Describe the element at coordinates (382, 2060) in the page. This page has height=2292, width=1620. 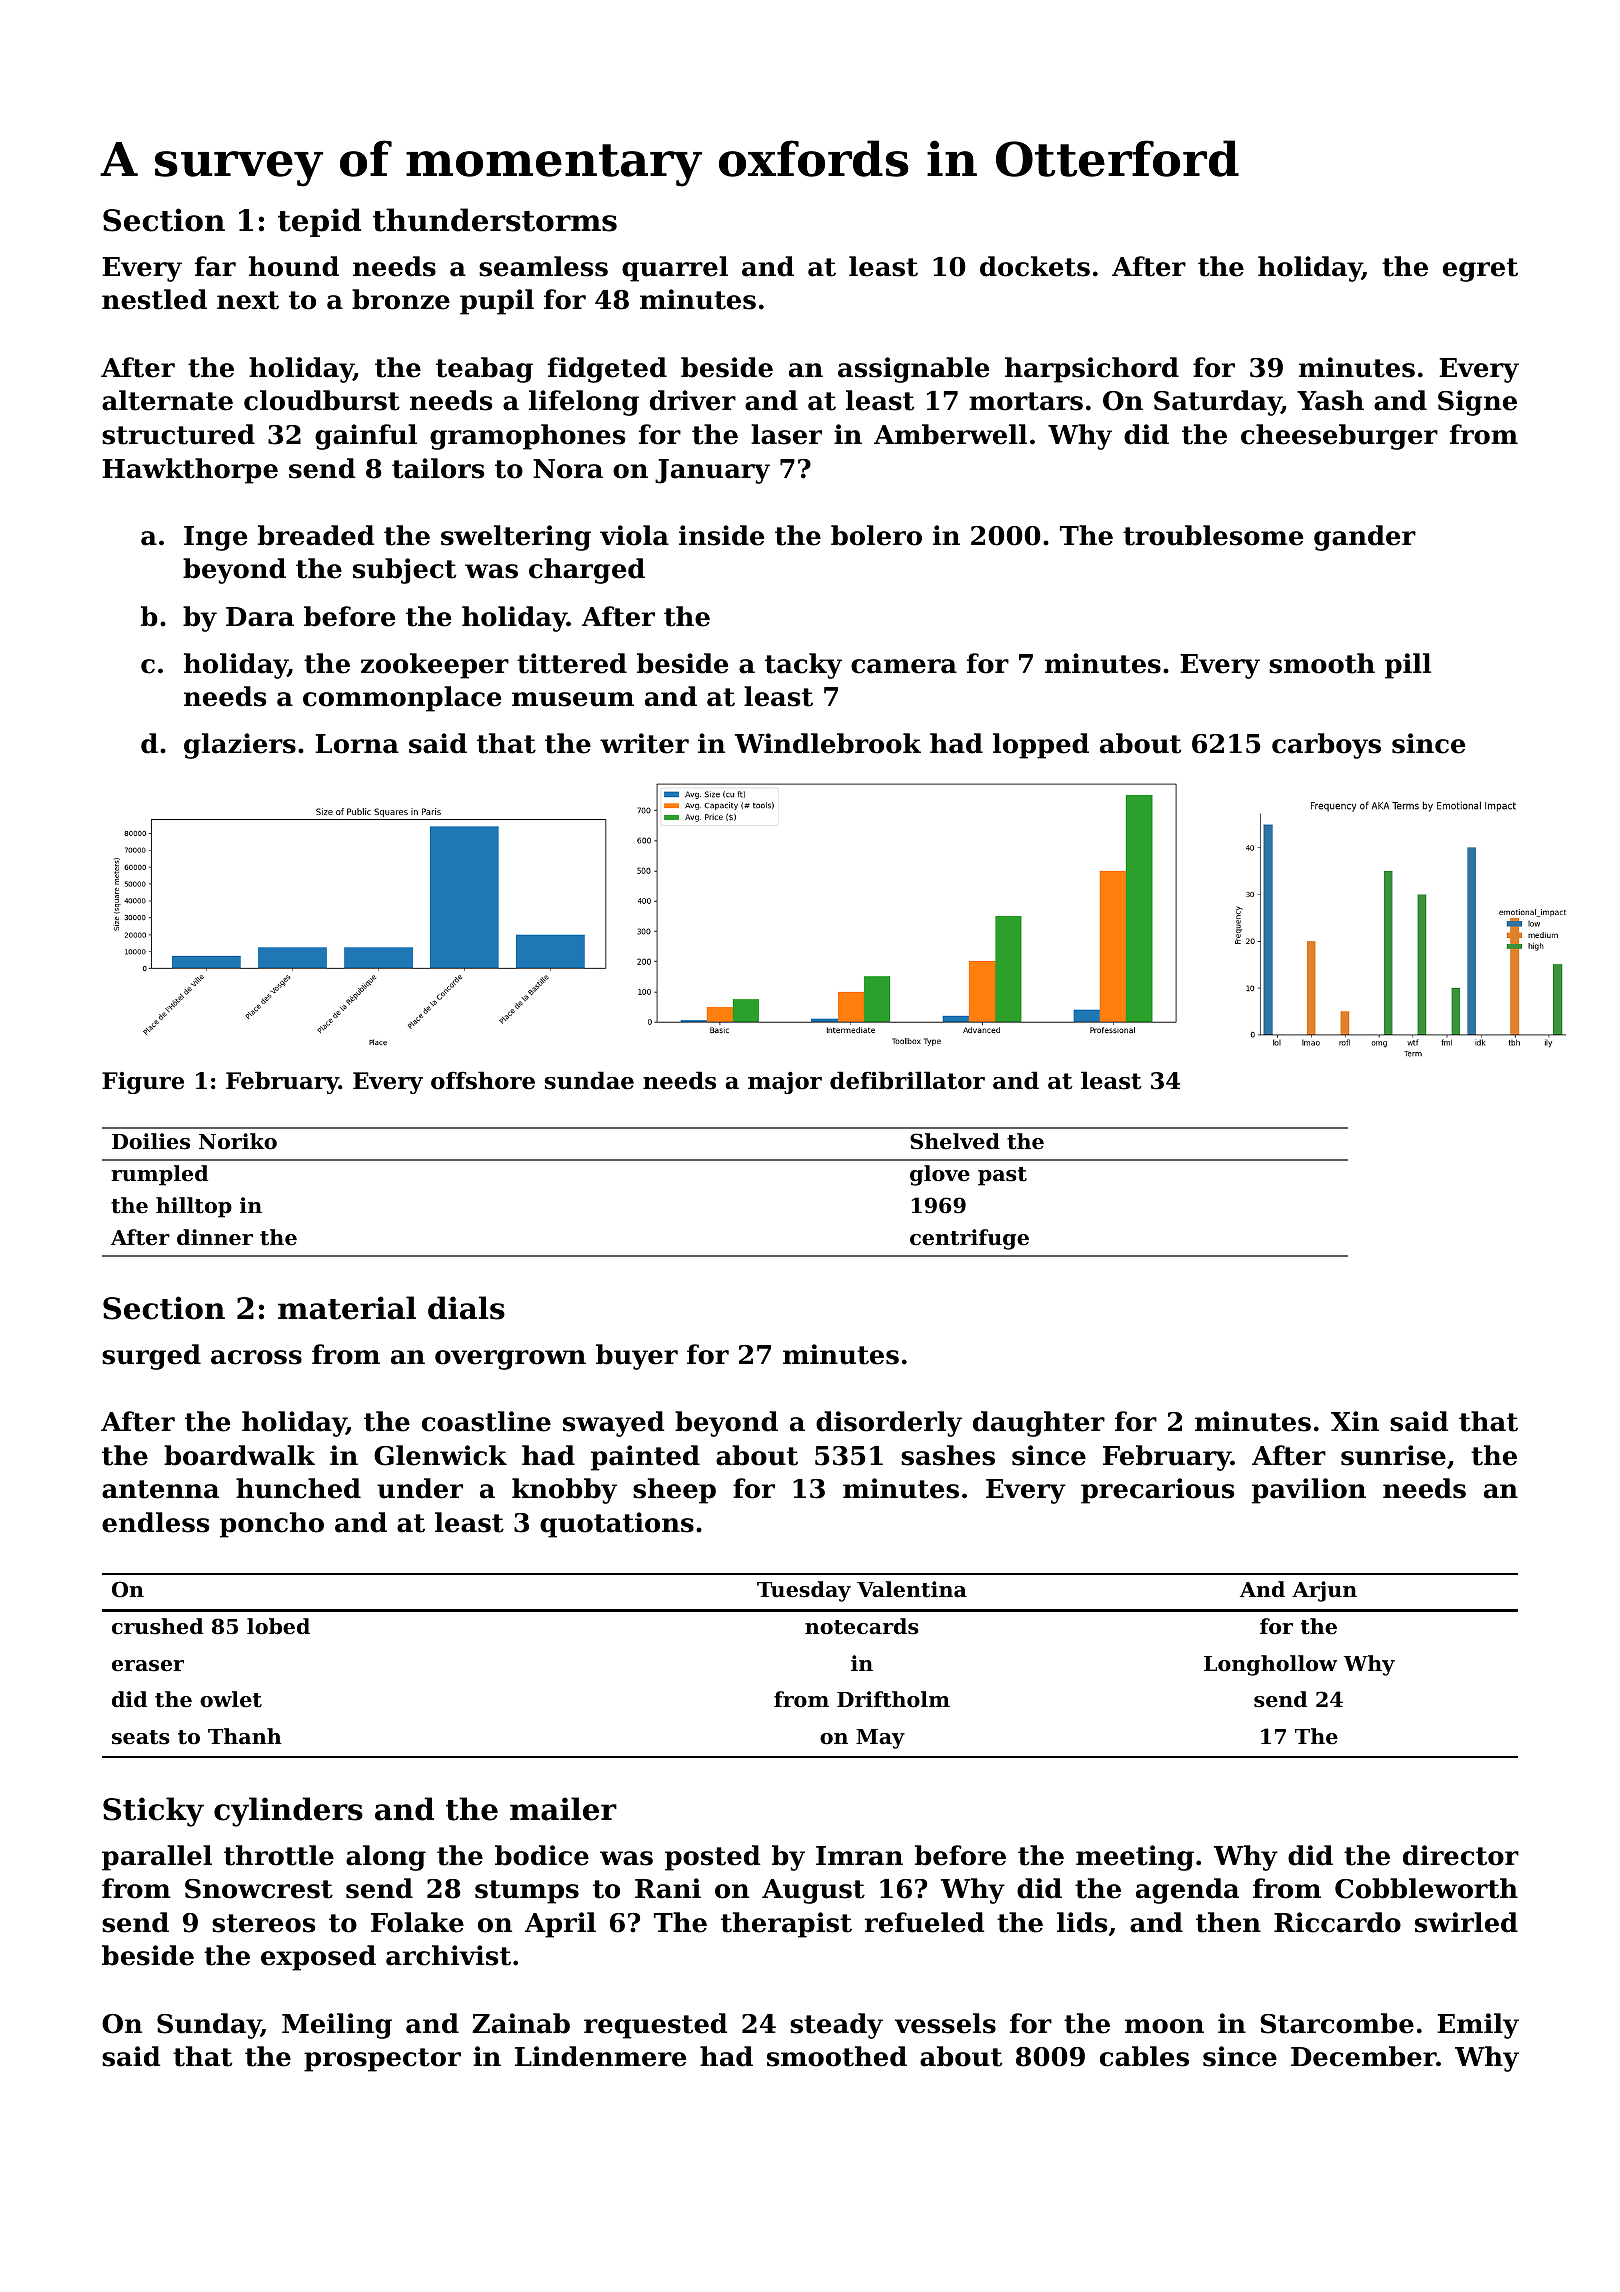
I see `prospector` at that location.
